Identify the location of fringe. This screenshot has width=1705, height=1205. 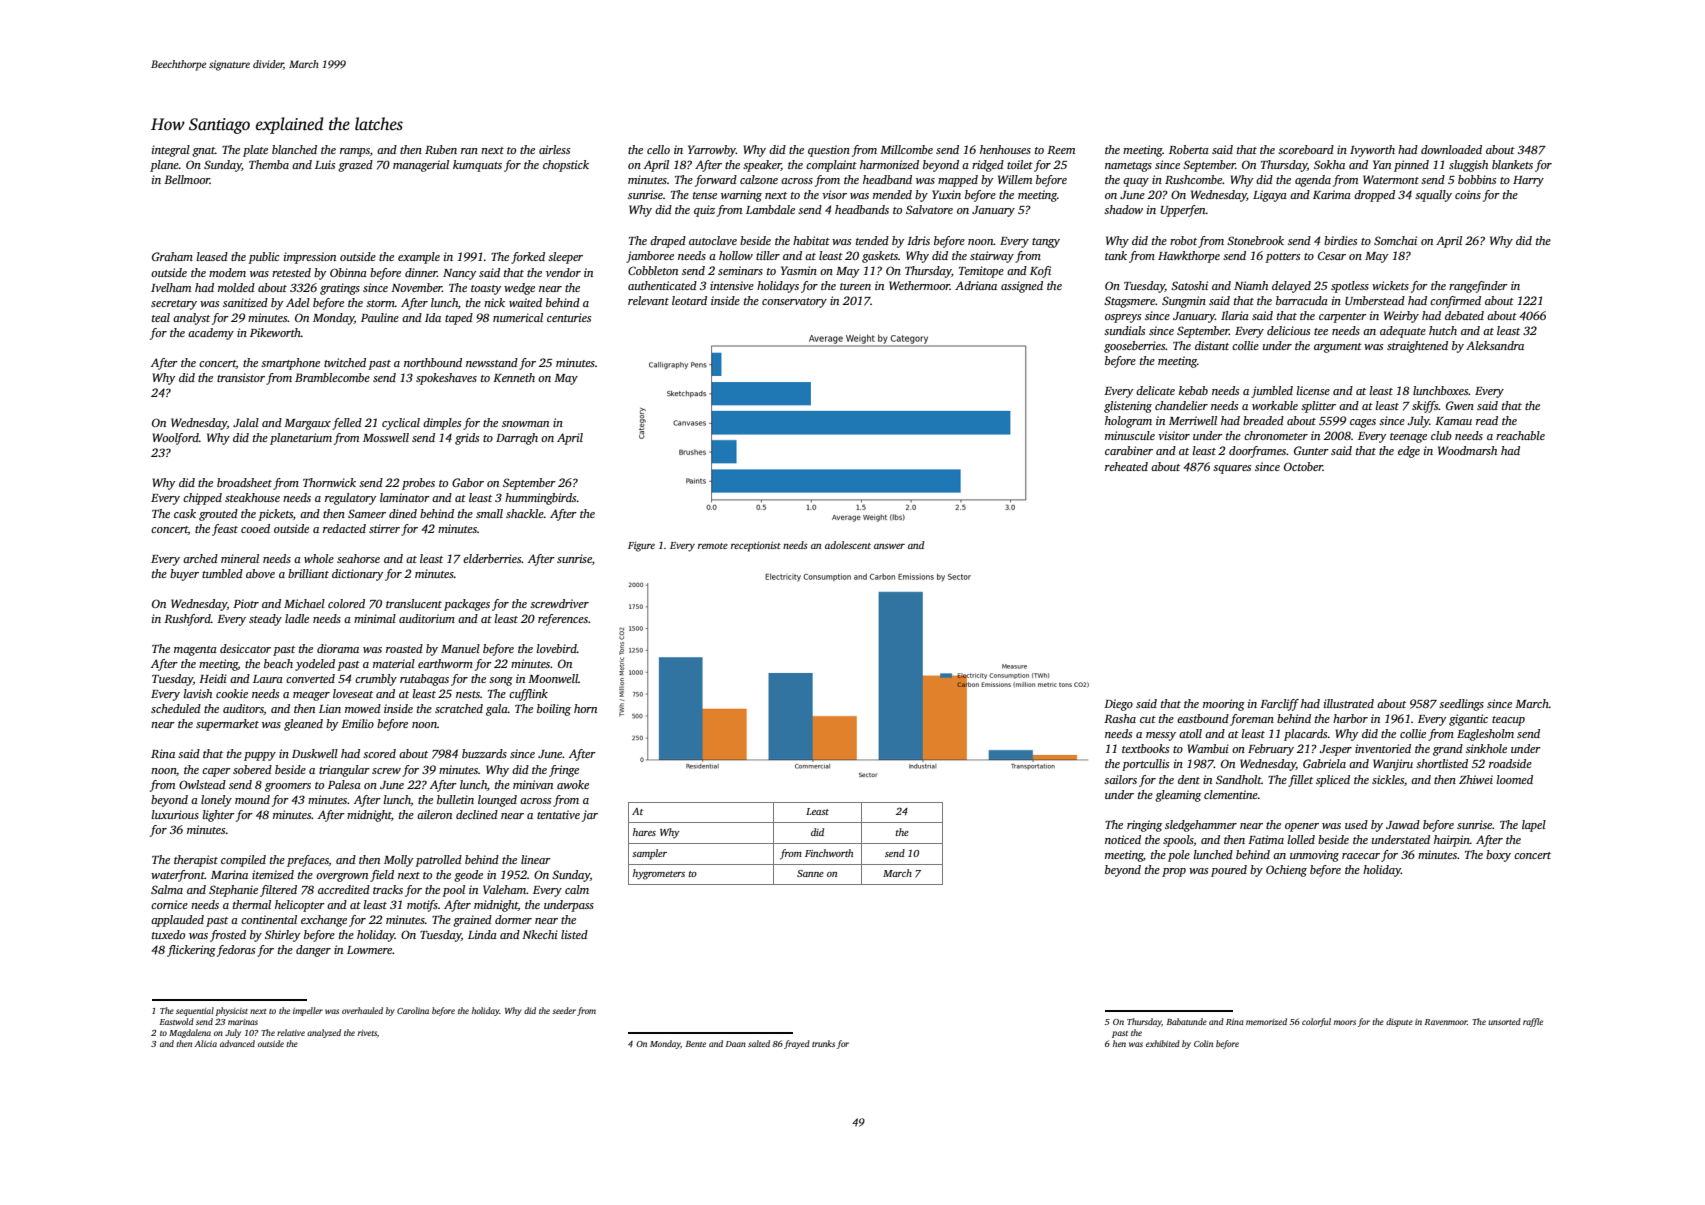
(564, 771).
